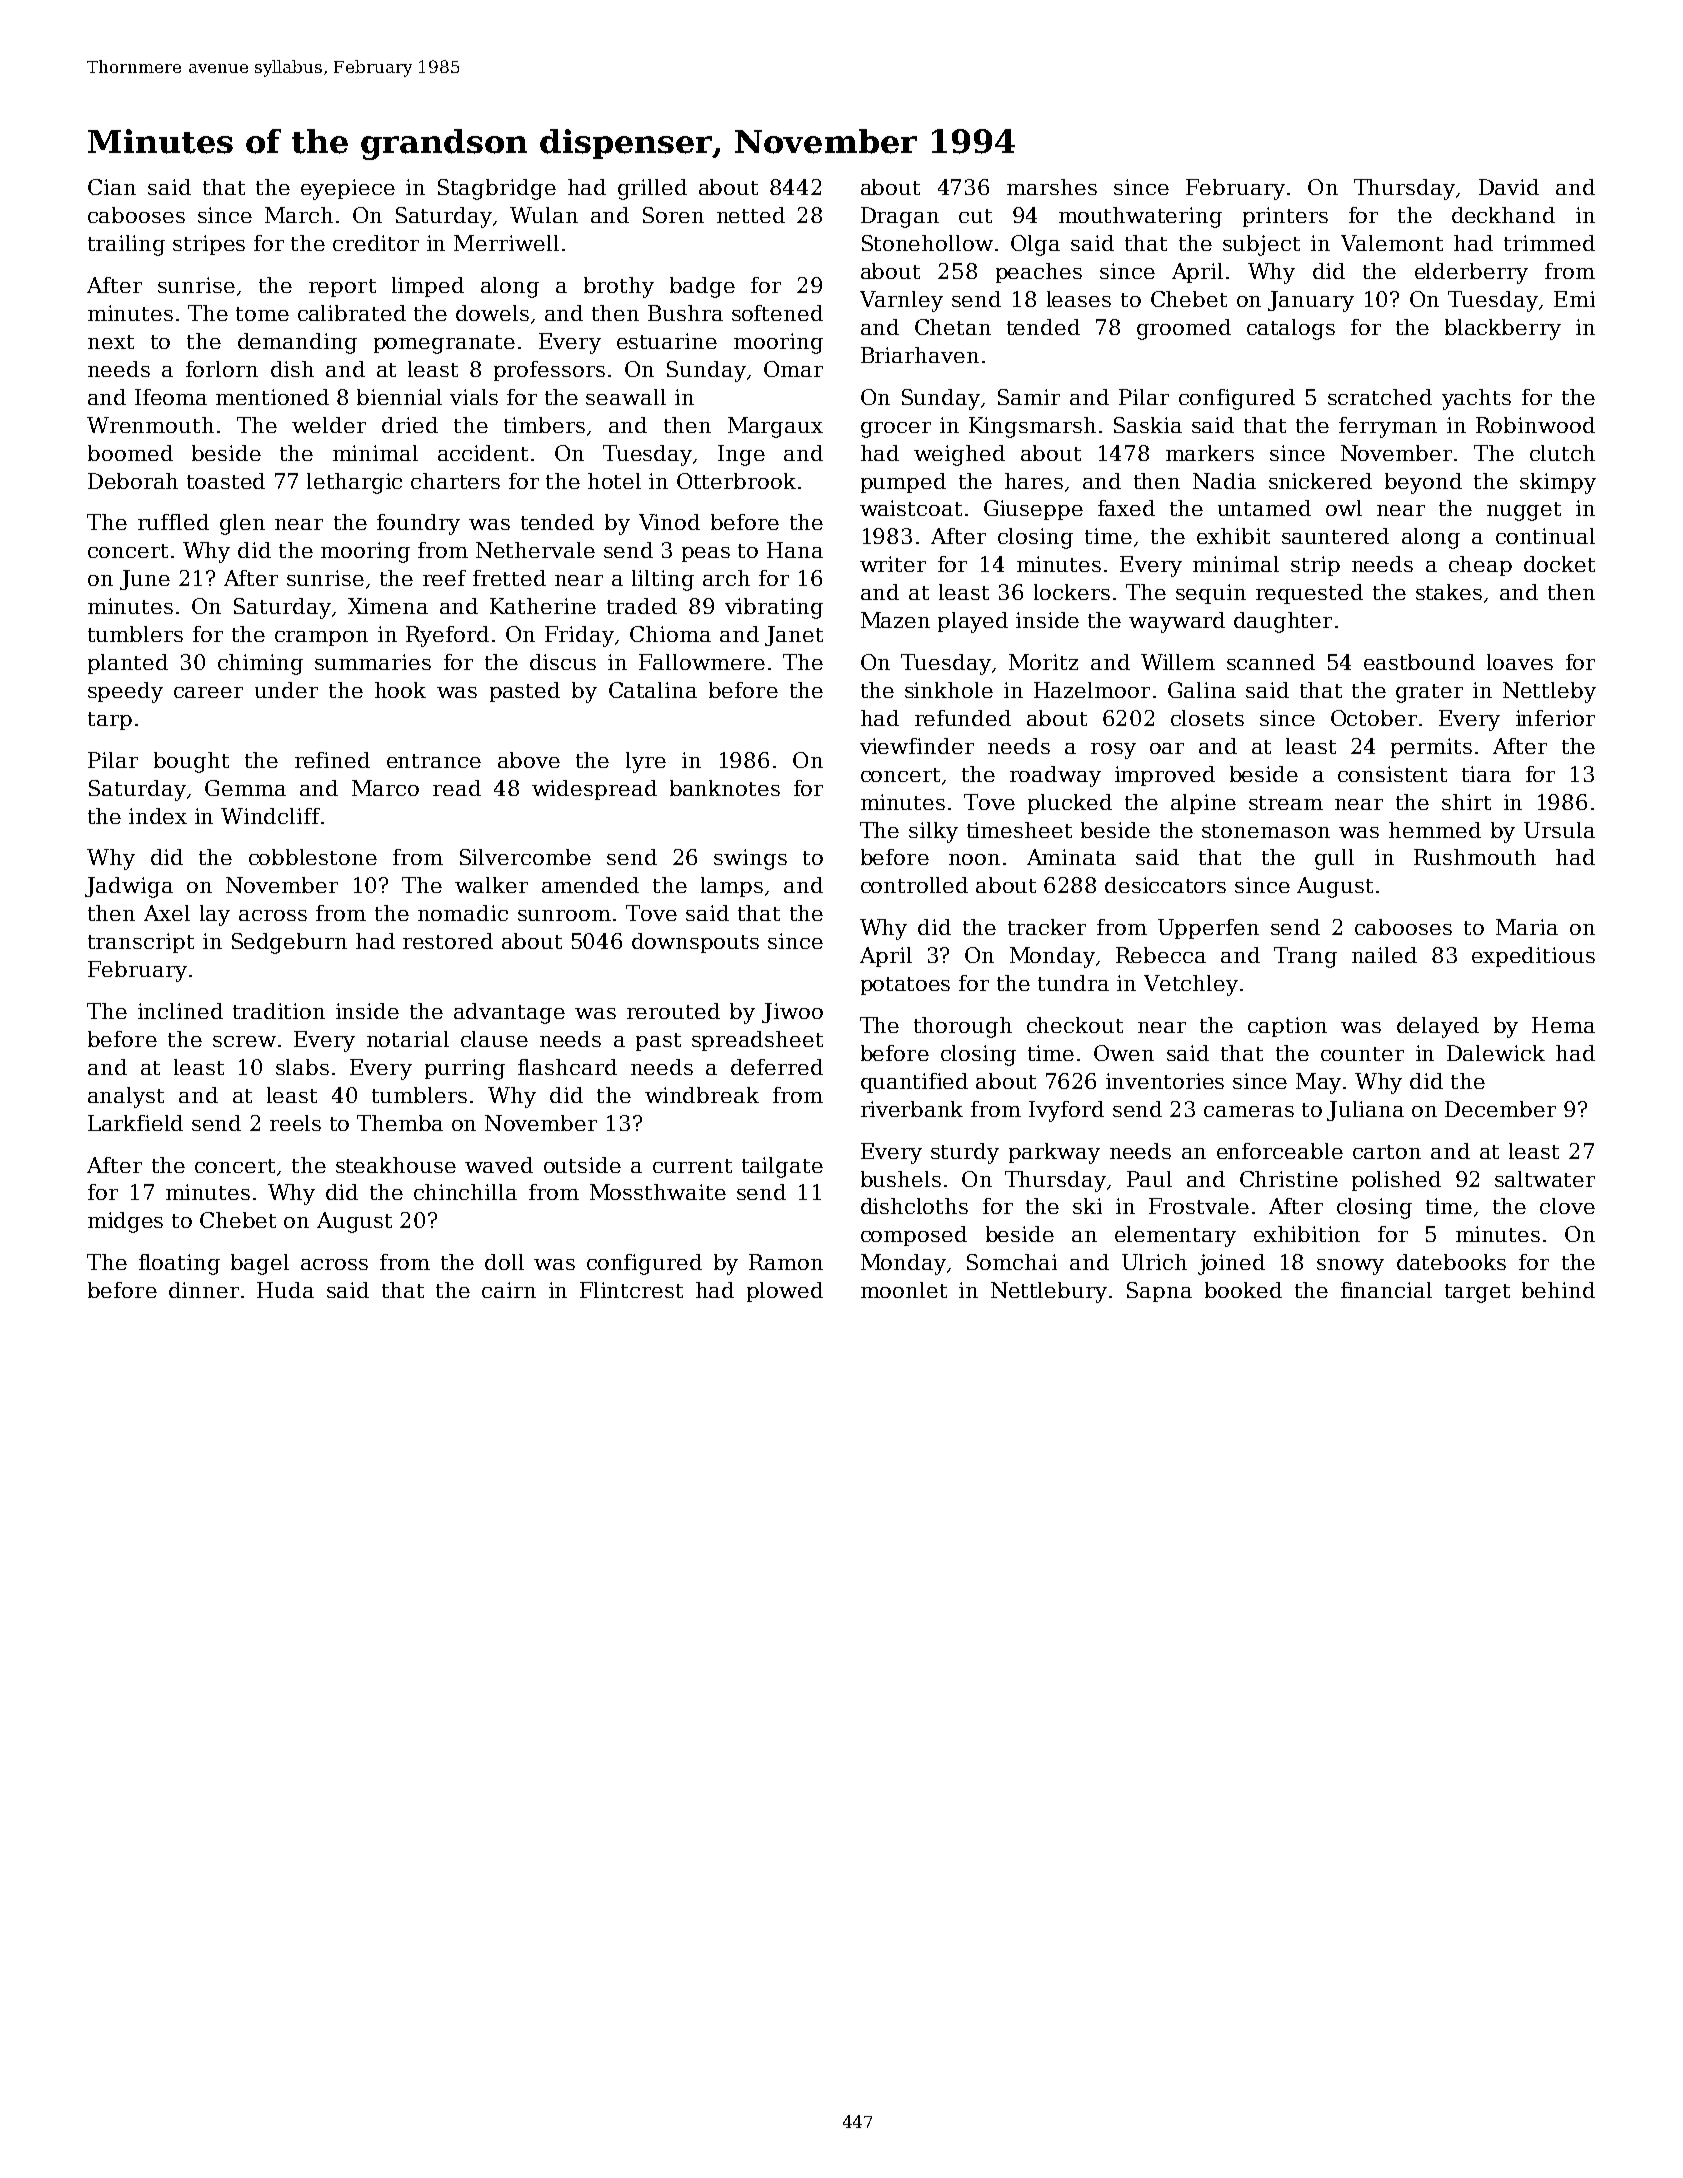  I want to click on cheap, so click(1480, 566).
